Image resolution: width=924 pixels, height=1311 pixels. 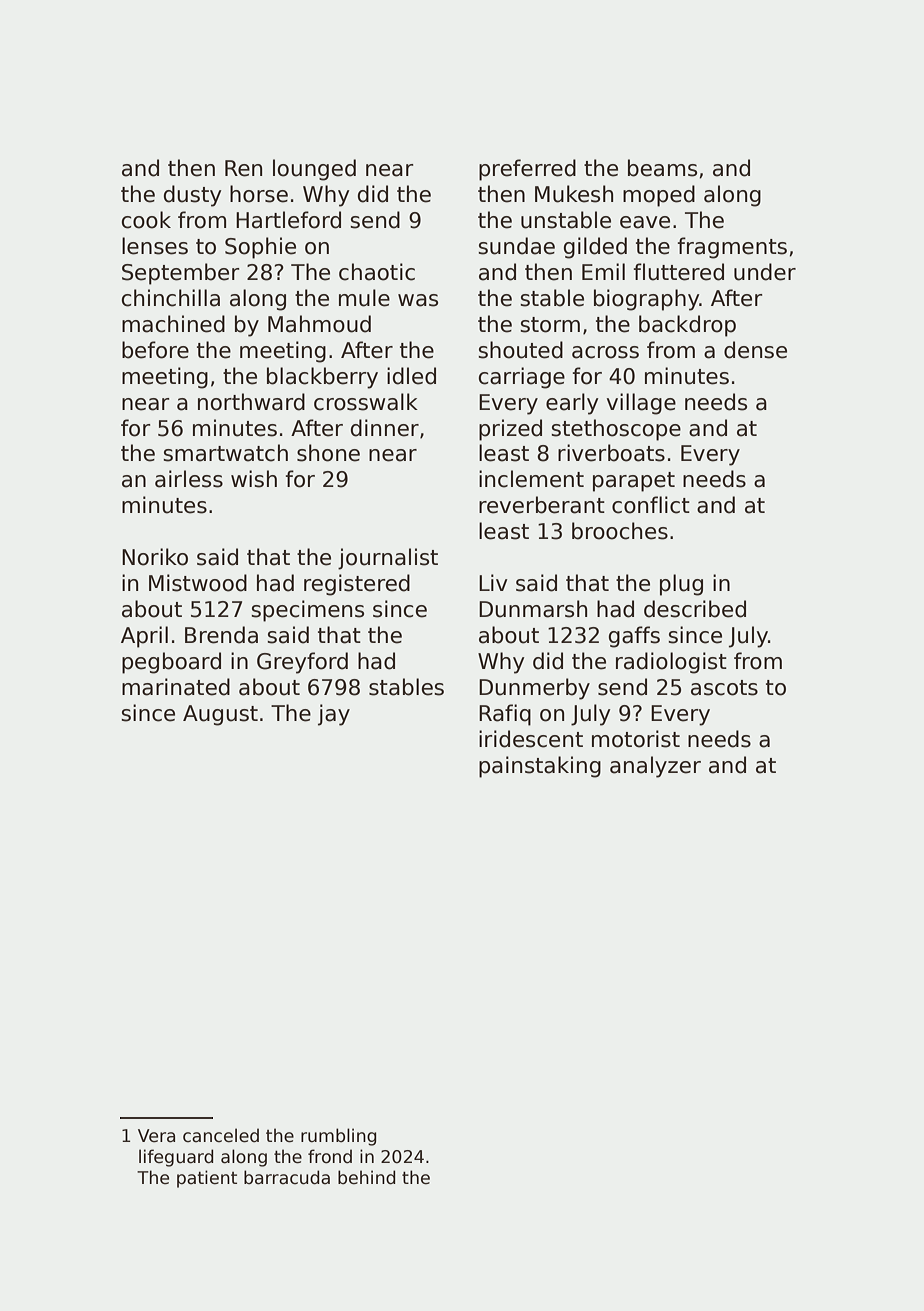 What do you see at coordinates (662, 168) in the image?
I see `beams` at bounding box center [662, 168].
